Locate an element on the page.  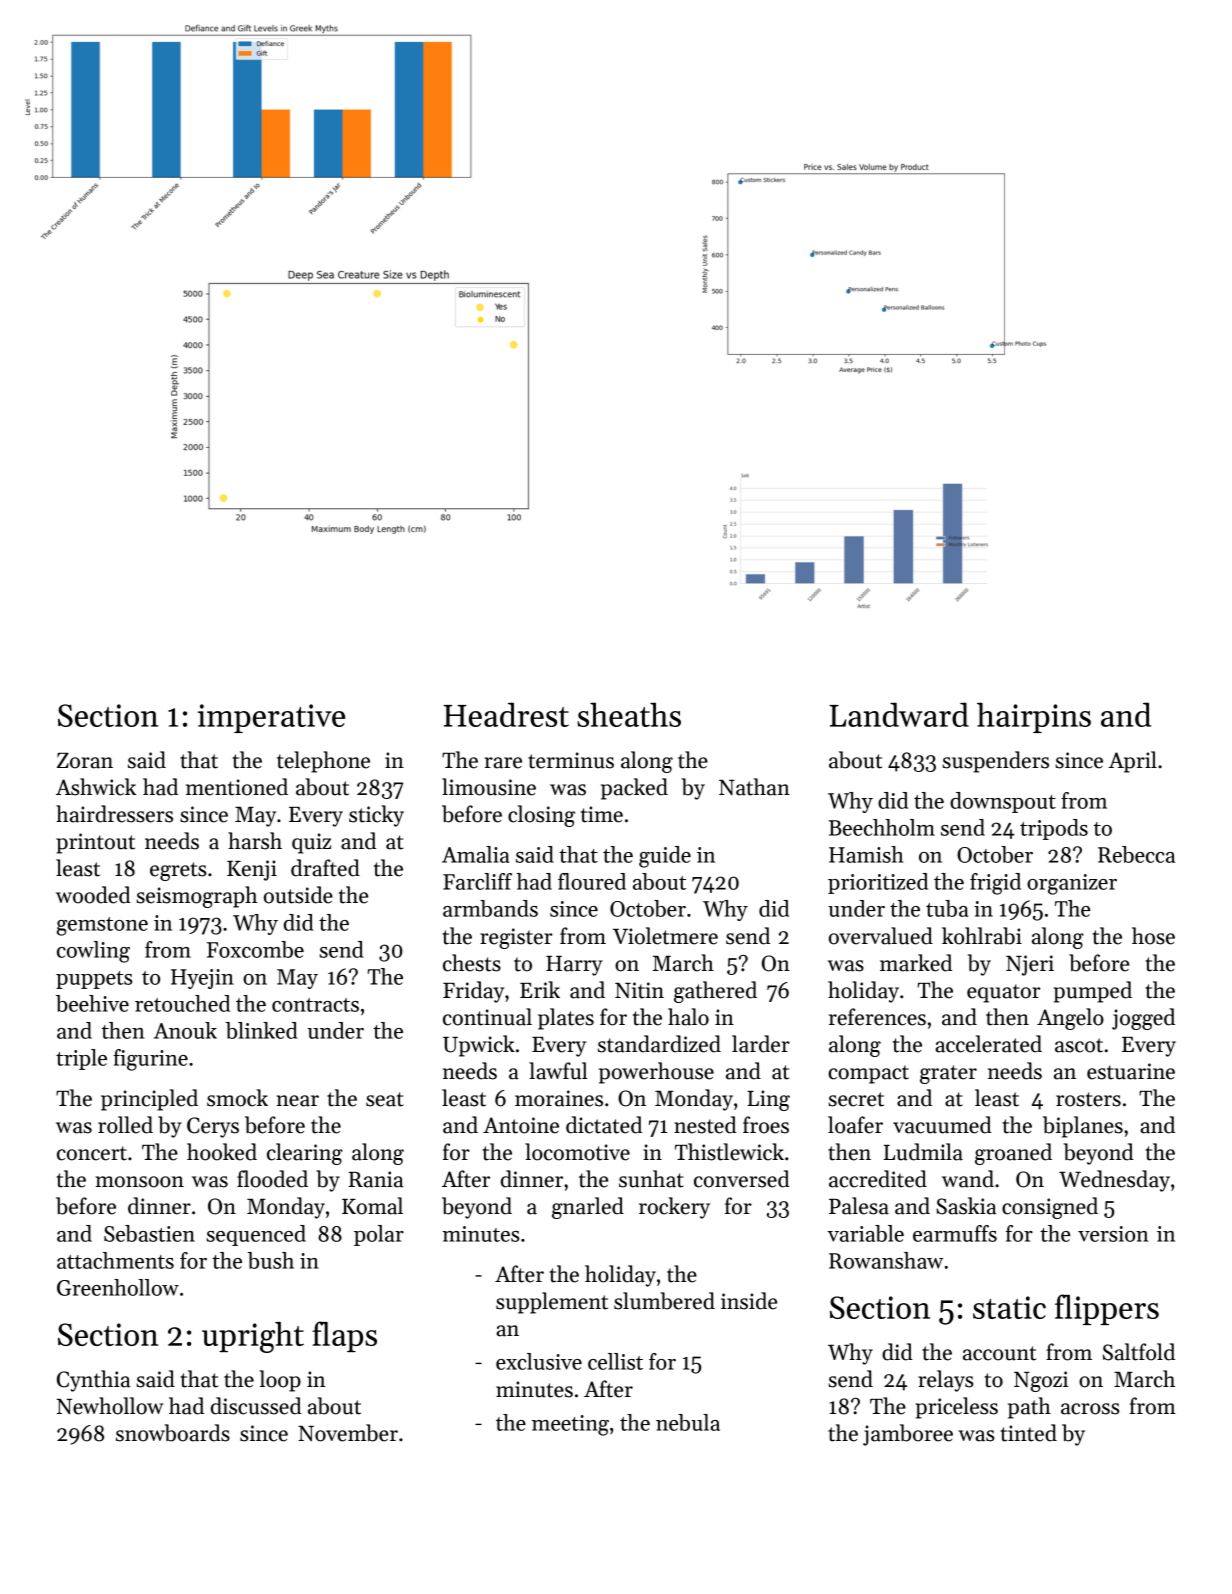
blinked is located at coordinates (262, 1030).
